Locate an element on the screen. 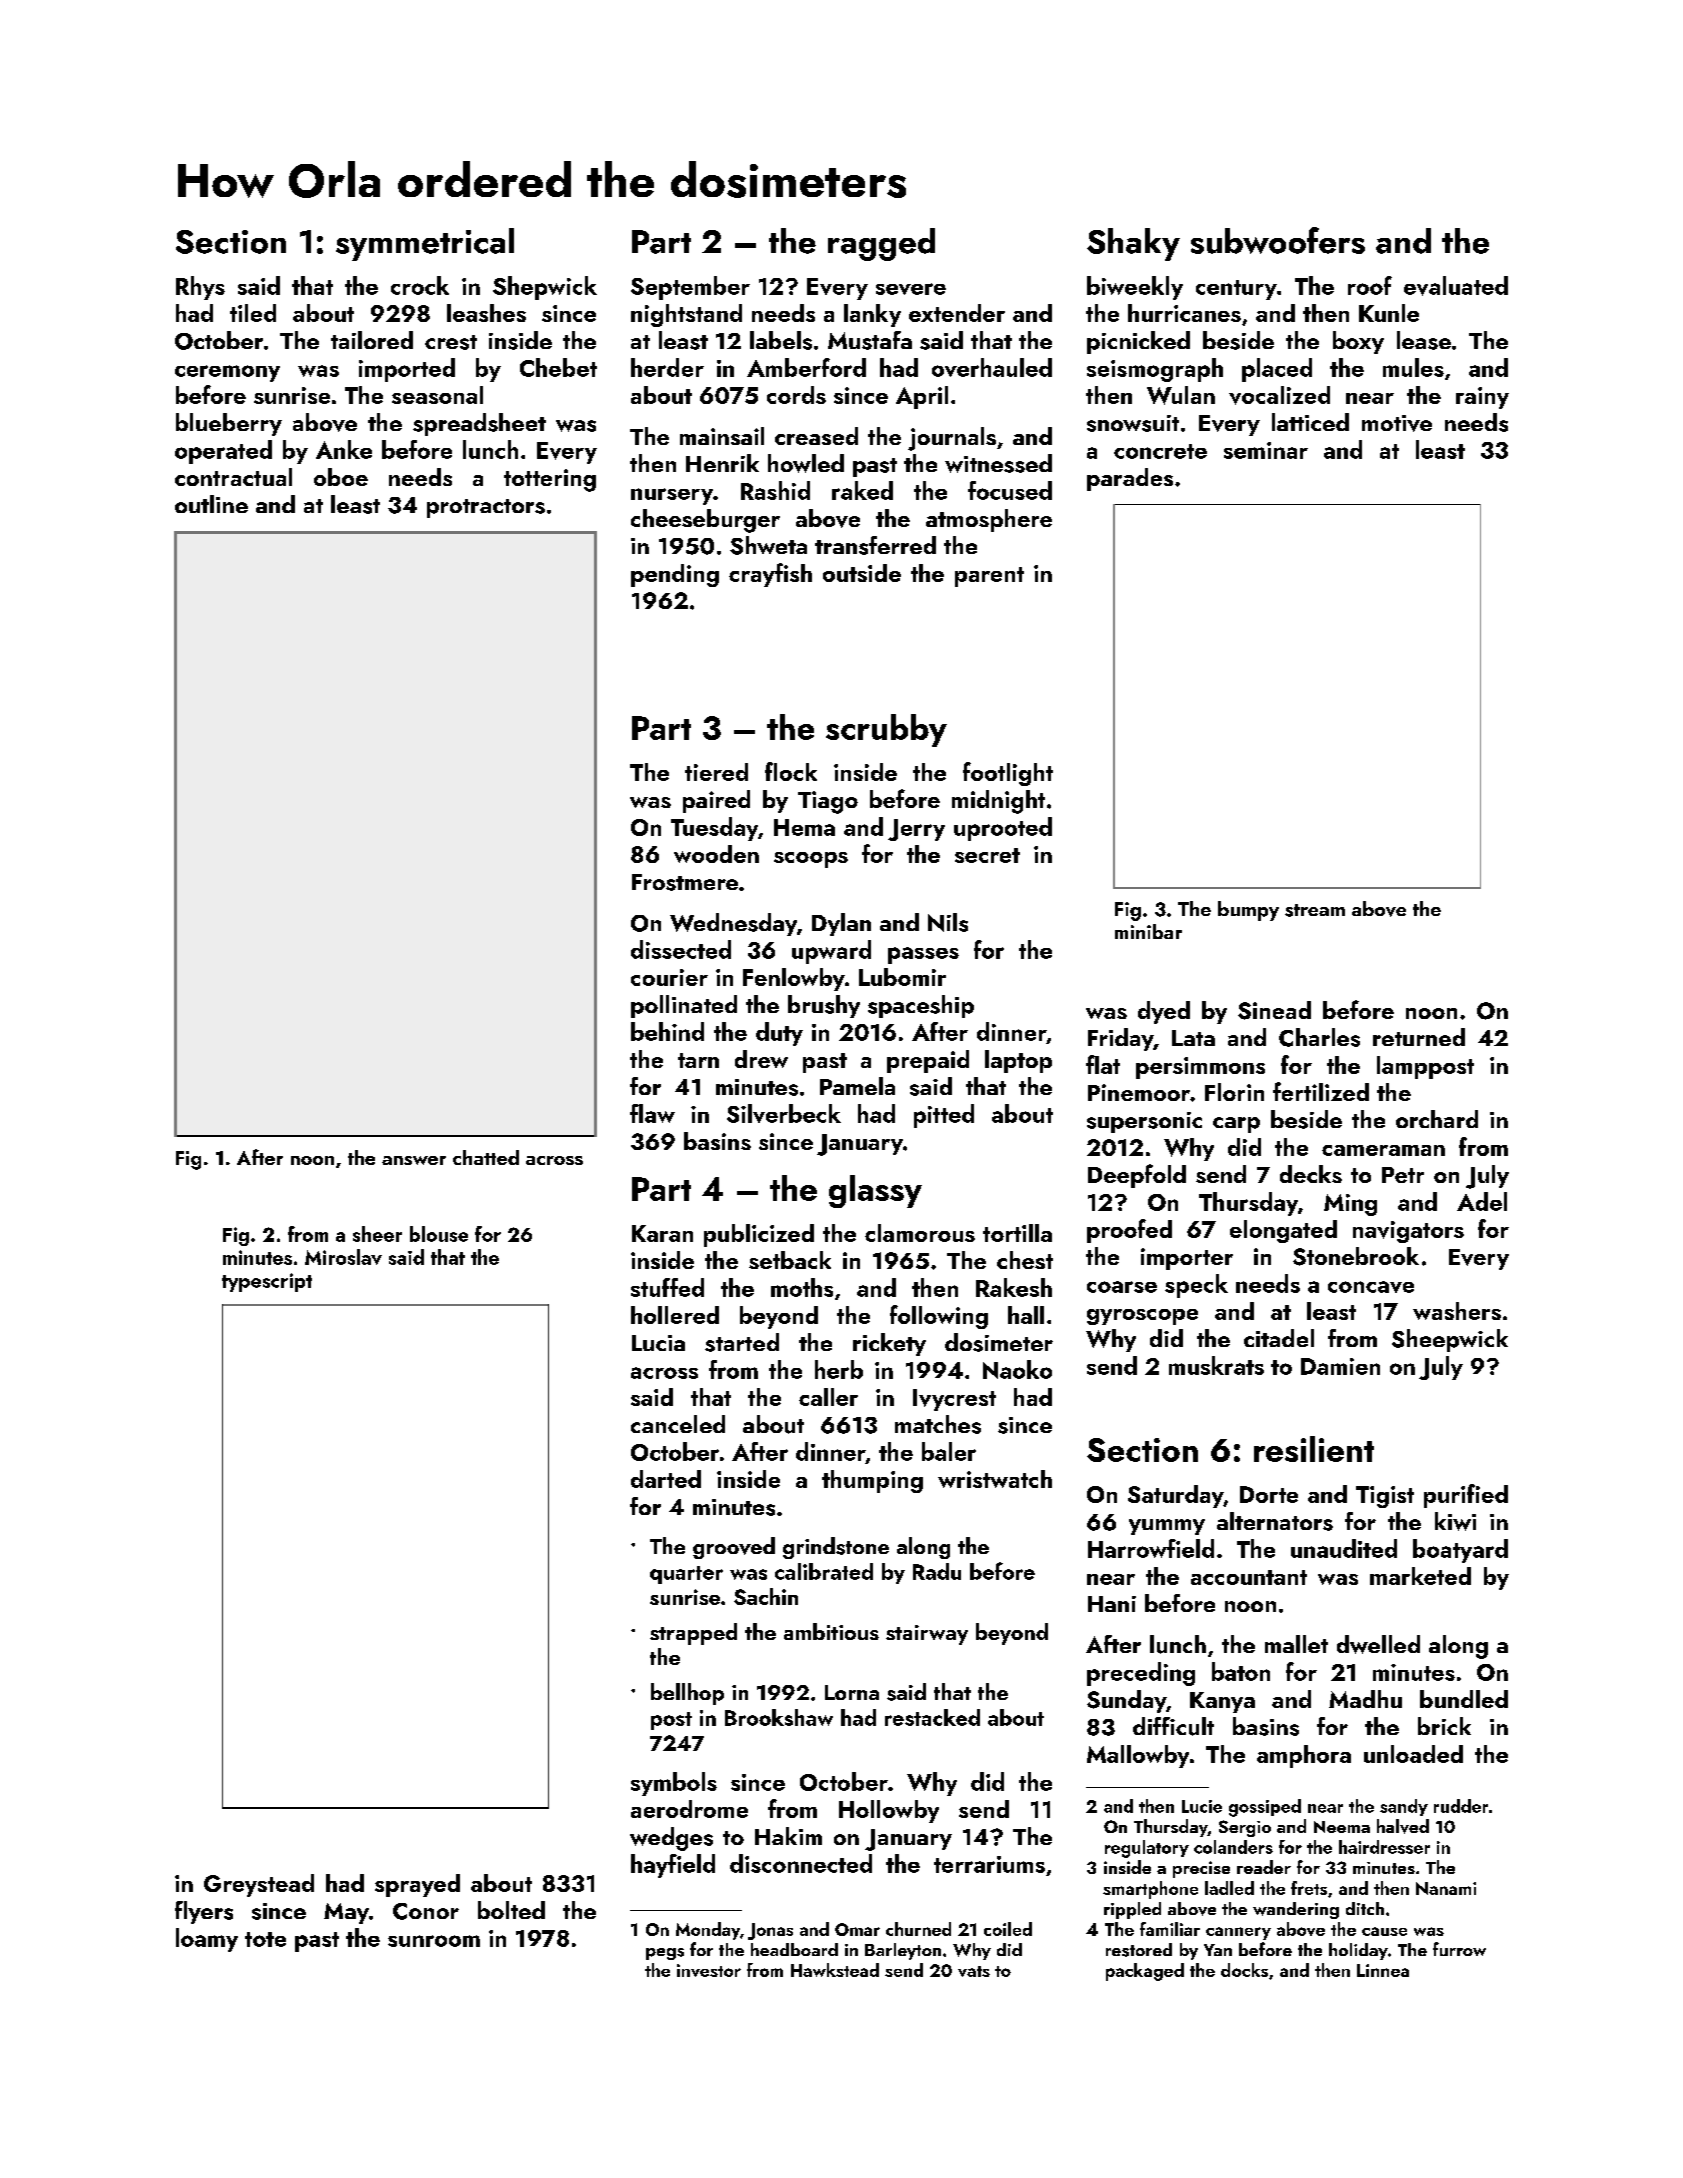 Image resolution: width=1683 pixels, height=2178 pixels. parent is located at coordinates (989, 577).
